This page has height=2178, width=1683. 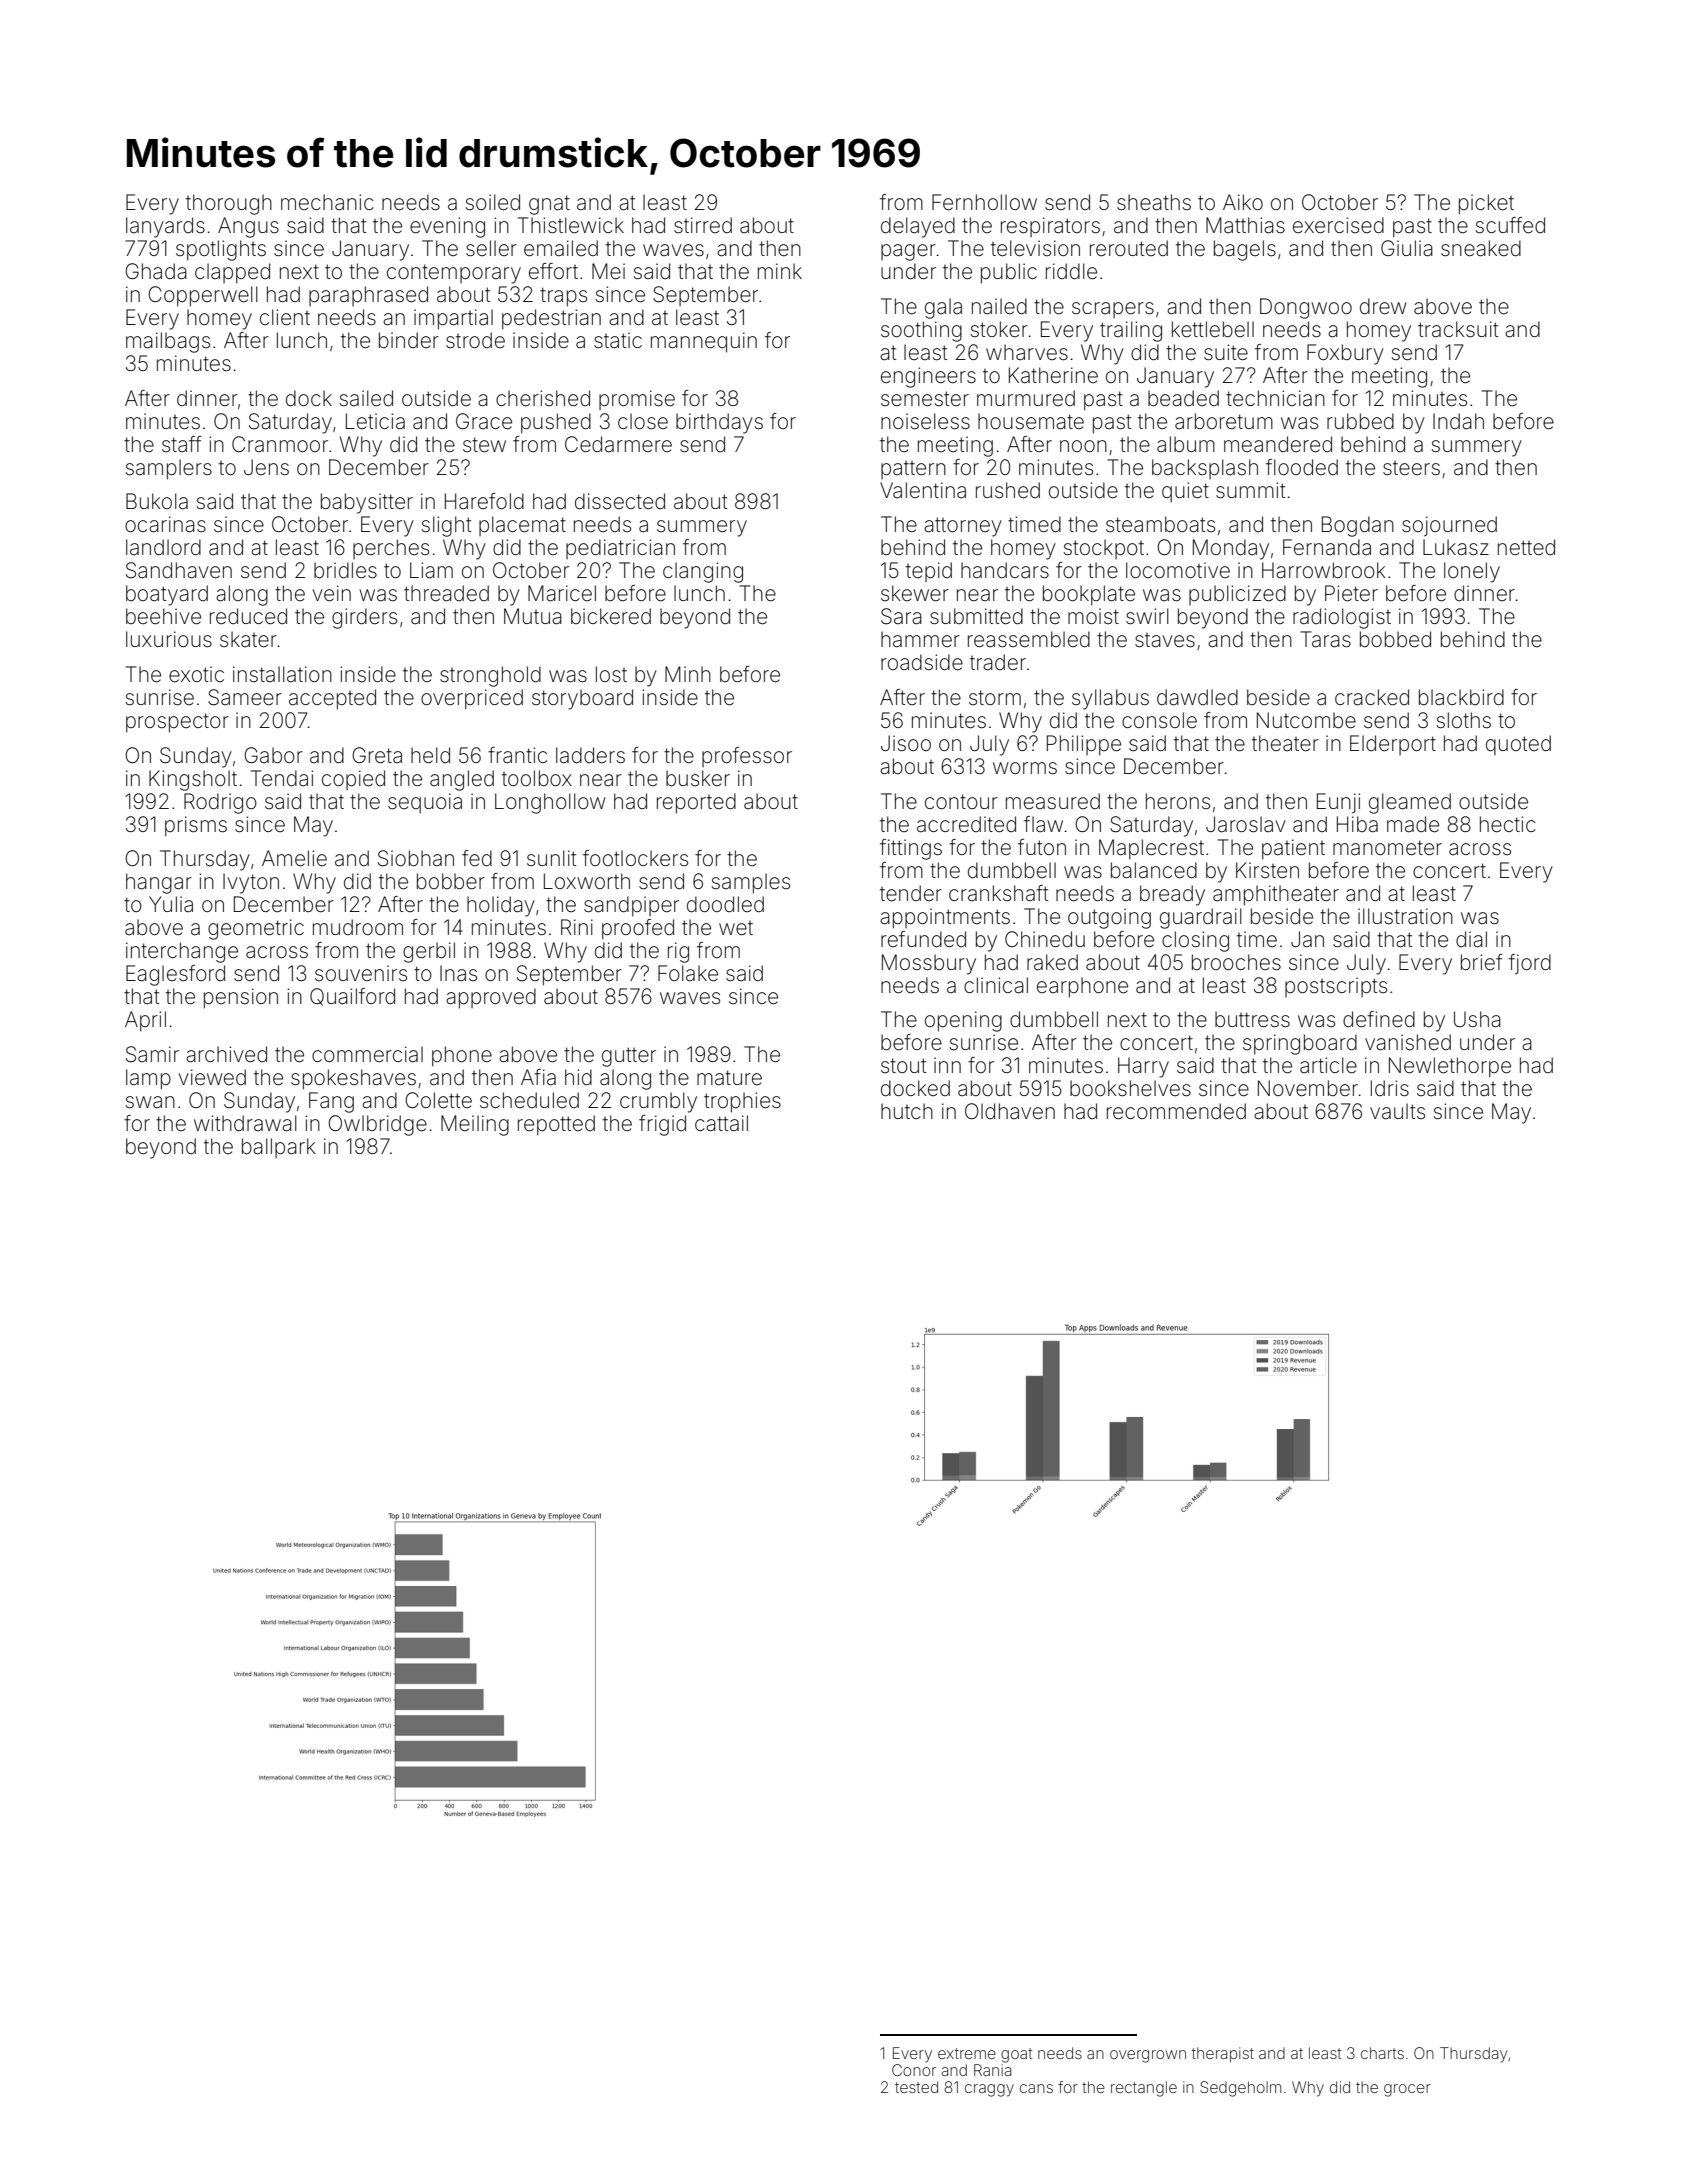 I want to click on respirators, so click(x=1050, y=227).
